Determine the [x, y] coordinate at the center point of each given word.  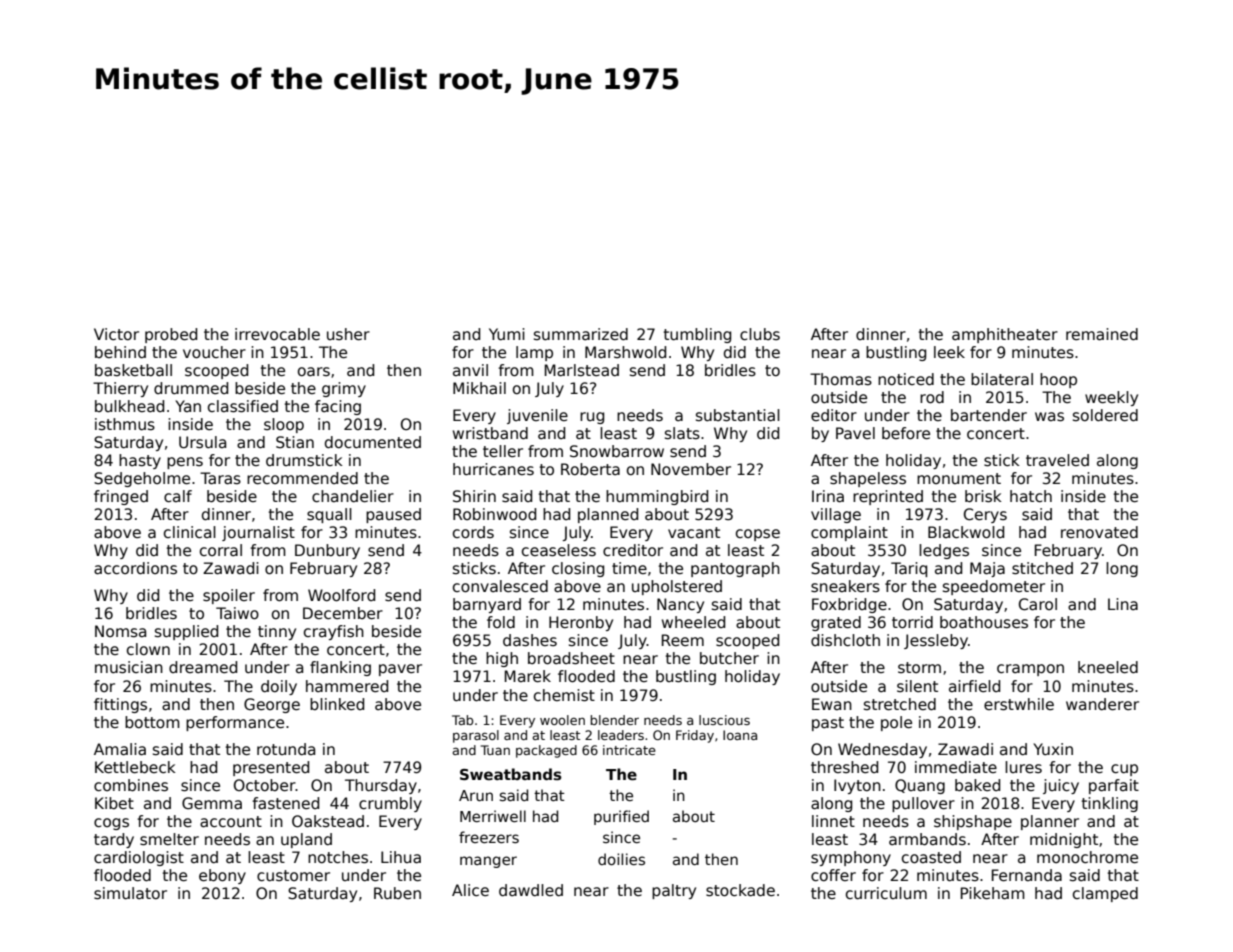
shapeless [868, 479]
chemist [564, 695]
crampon [1030, 670]
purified [621, 817]
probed [171, 335]
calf [178, 496]
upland [306, 840]
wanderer [1102, 704]
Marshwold [625, 352]
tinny [277, 632]
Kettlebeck [135, 767]
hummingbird [657, 497]
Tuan [495, 750]
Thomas [841, 379]
